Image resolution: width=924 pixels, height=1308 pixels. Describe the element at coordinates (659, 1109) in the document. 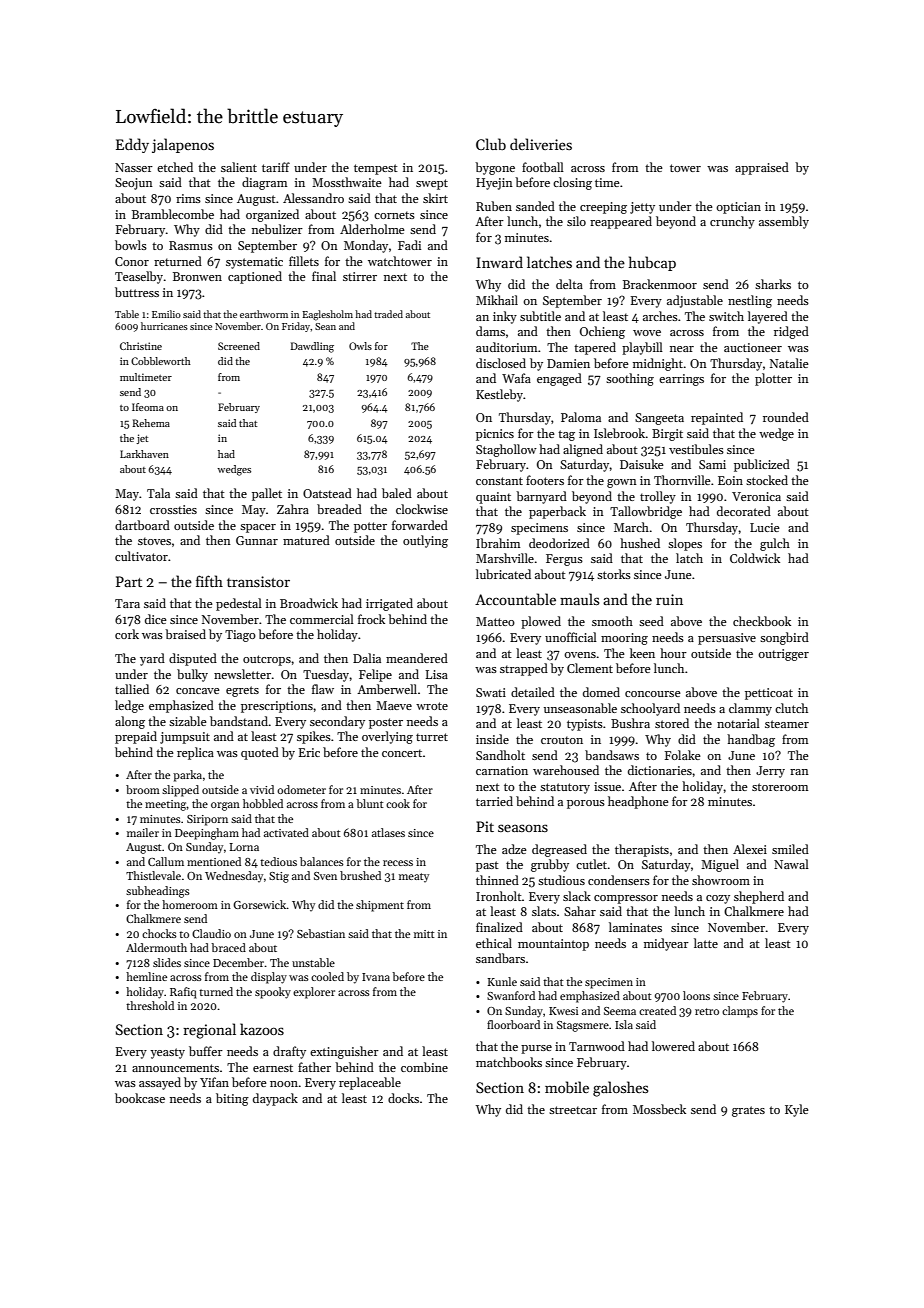

I see `Mossbeck` at that location.
